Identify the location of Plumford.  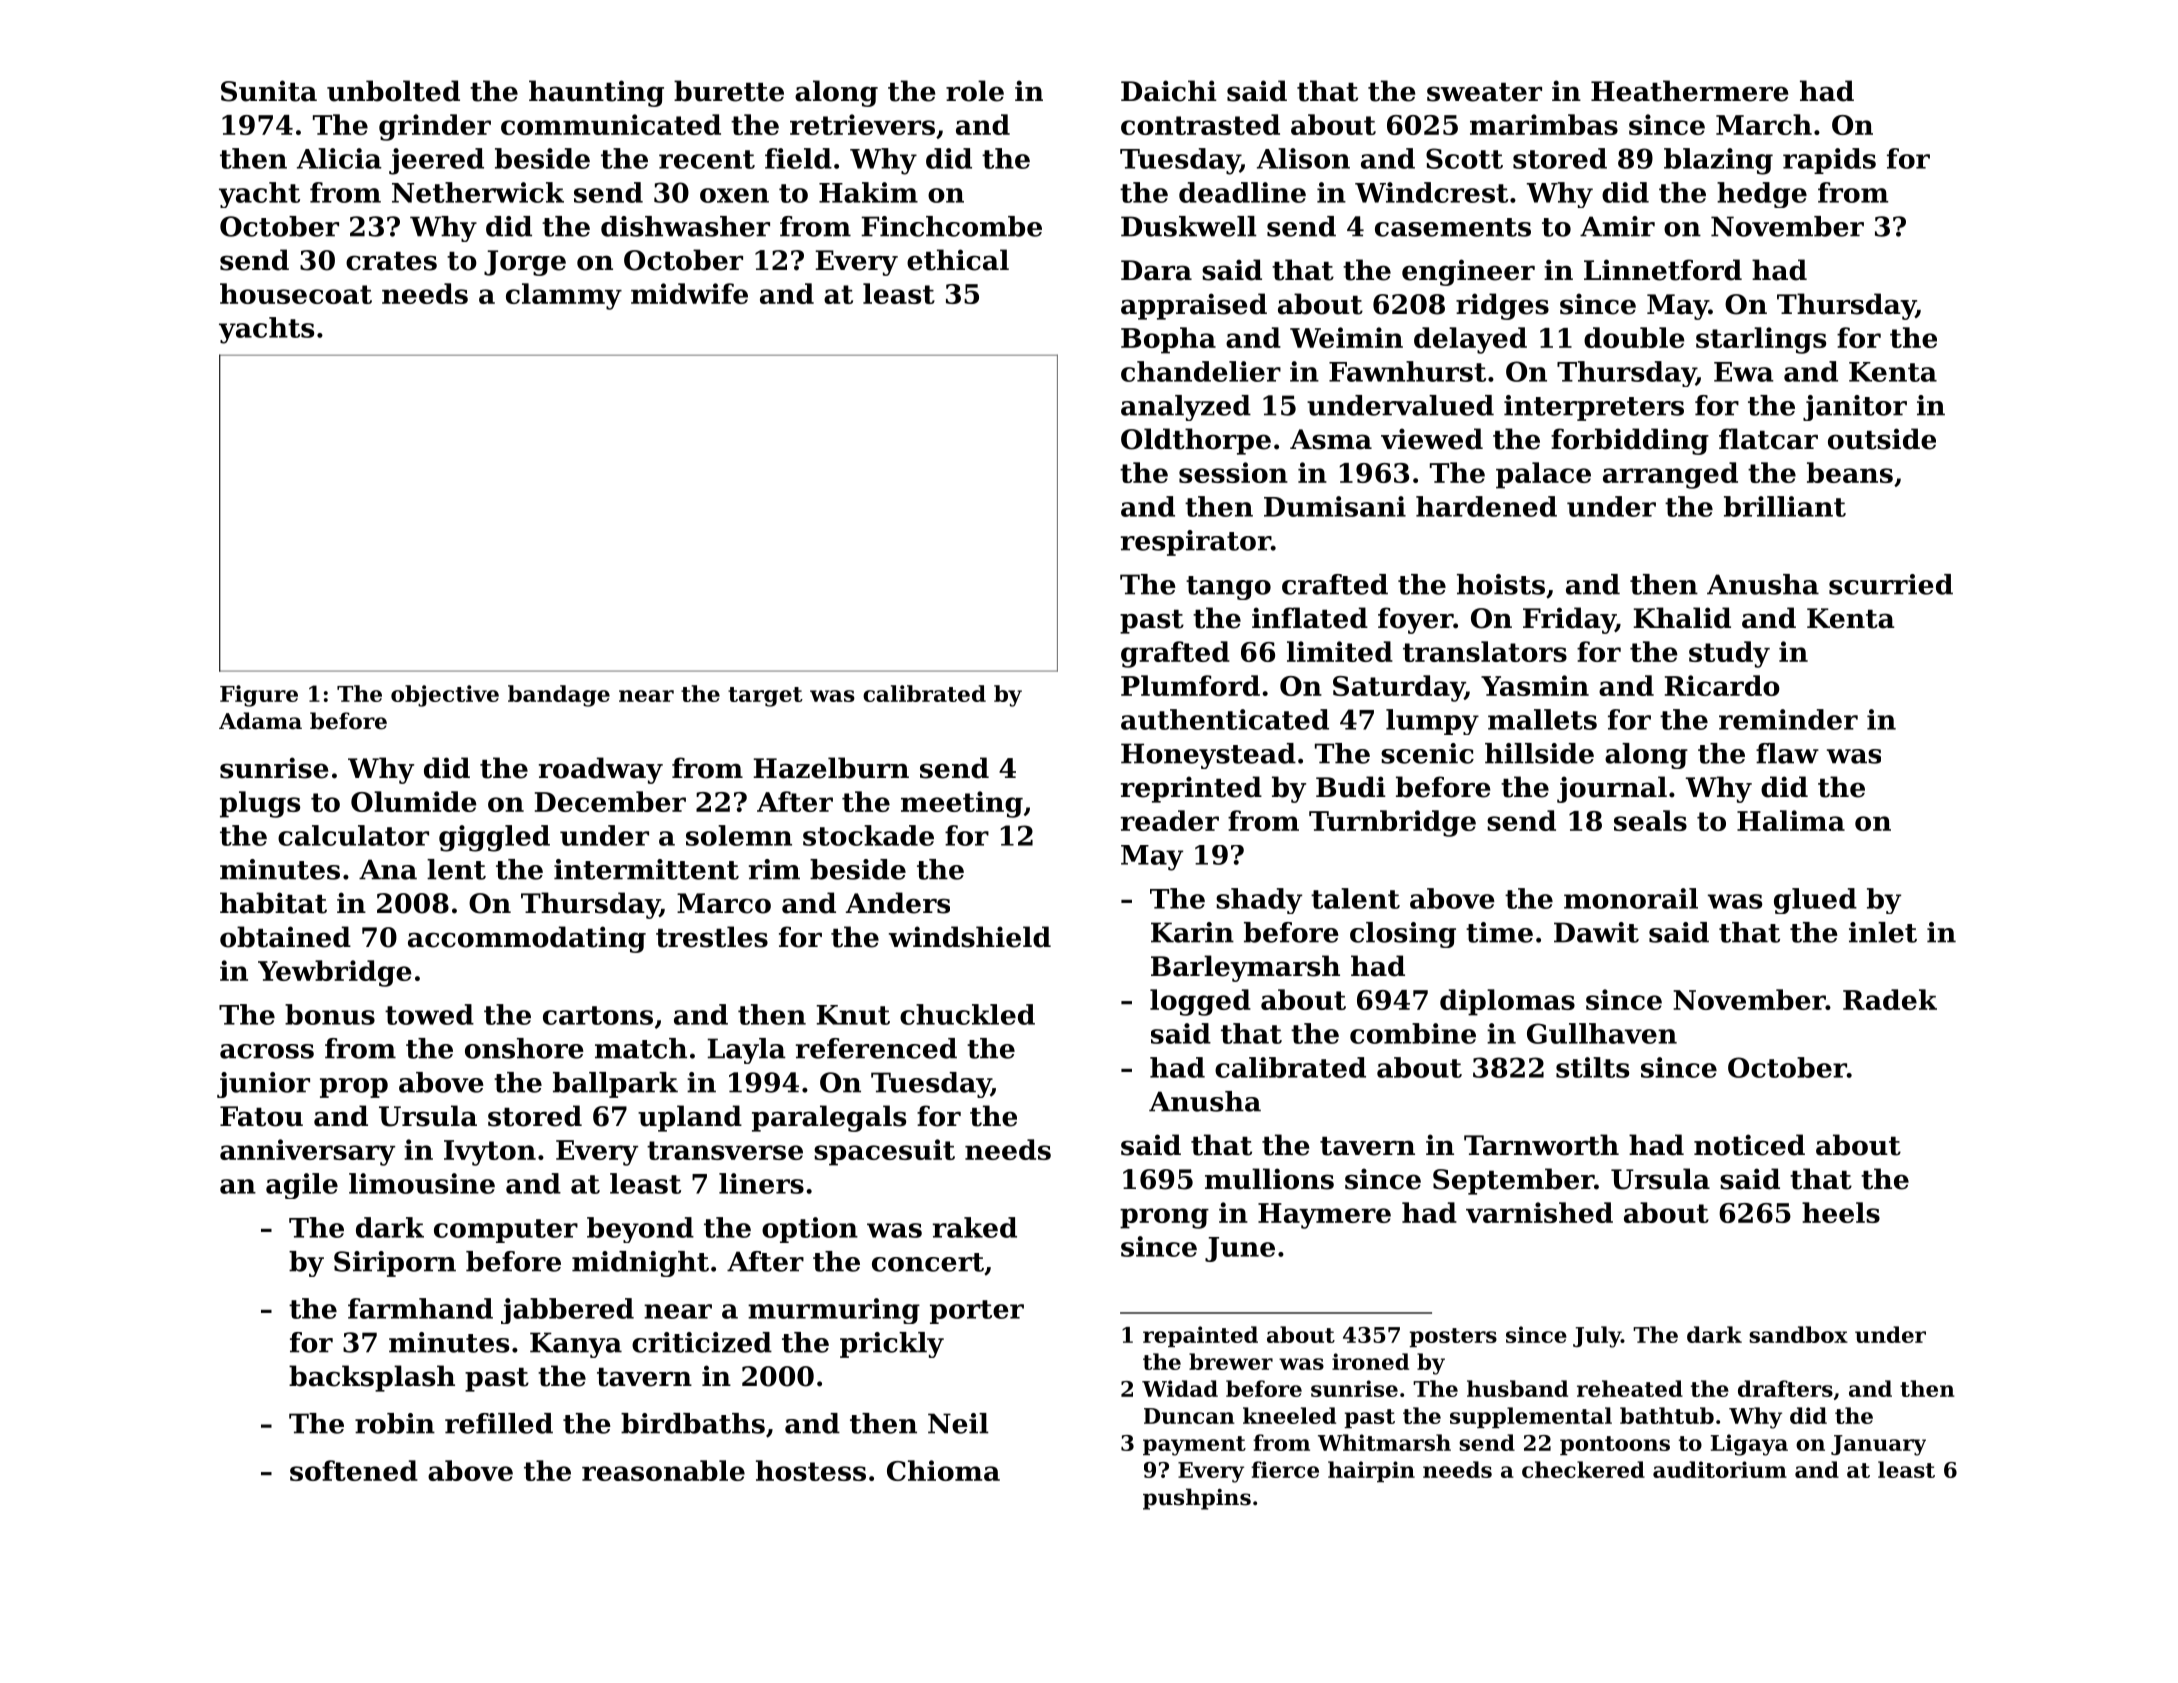
(1190, 685).
